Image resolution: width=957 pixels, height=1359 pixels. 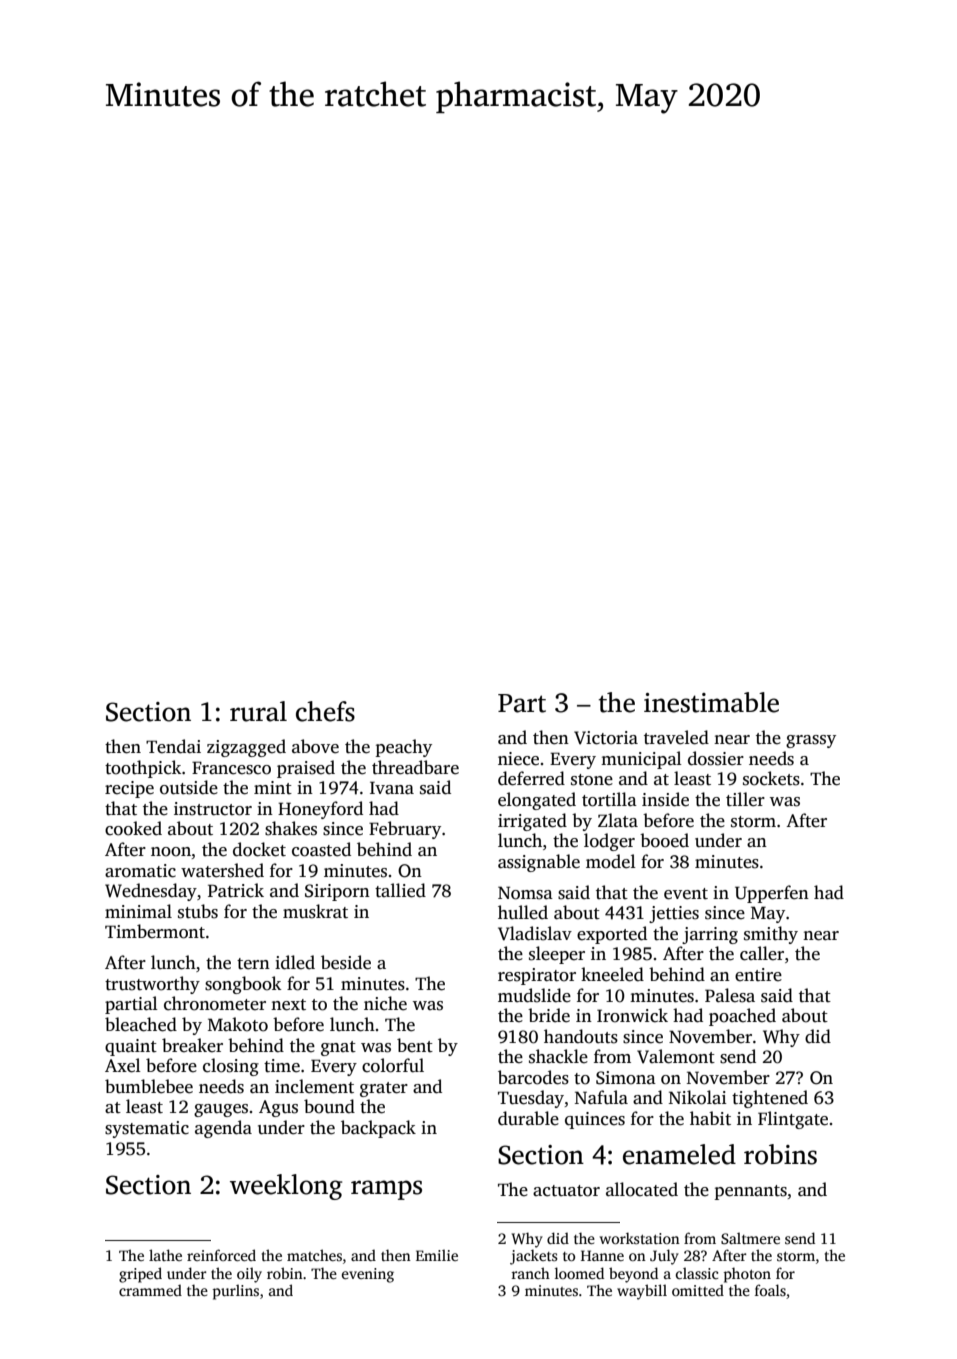 I want to click on assignable, so click(x=539, y=863).
